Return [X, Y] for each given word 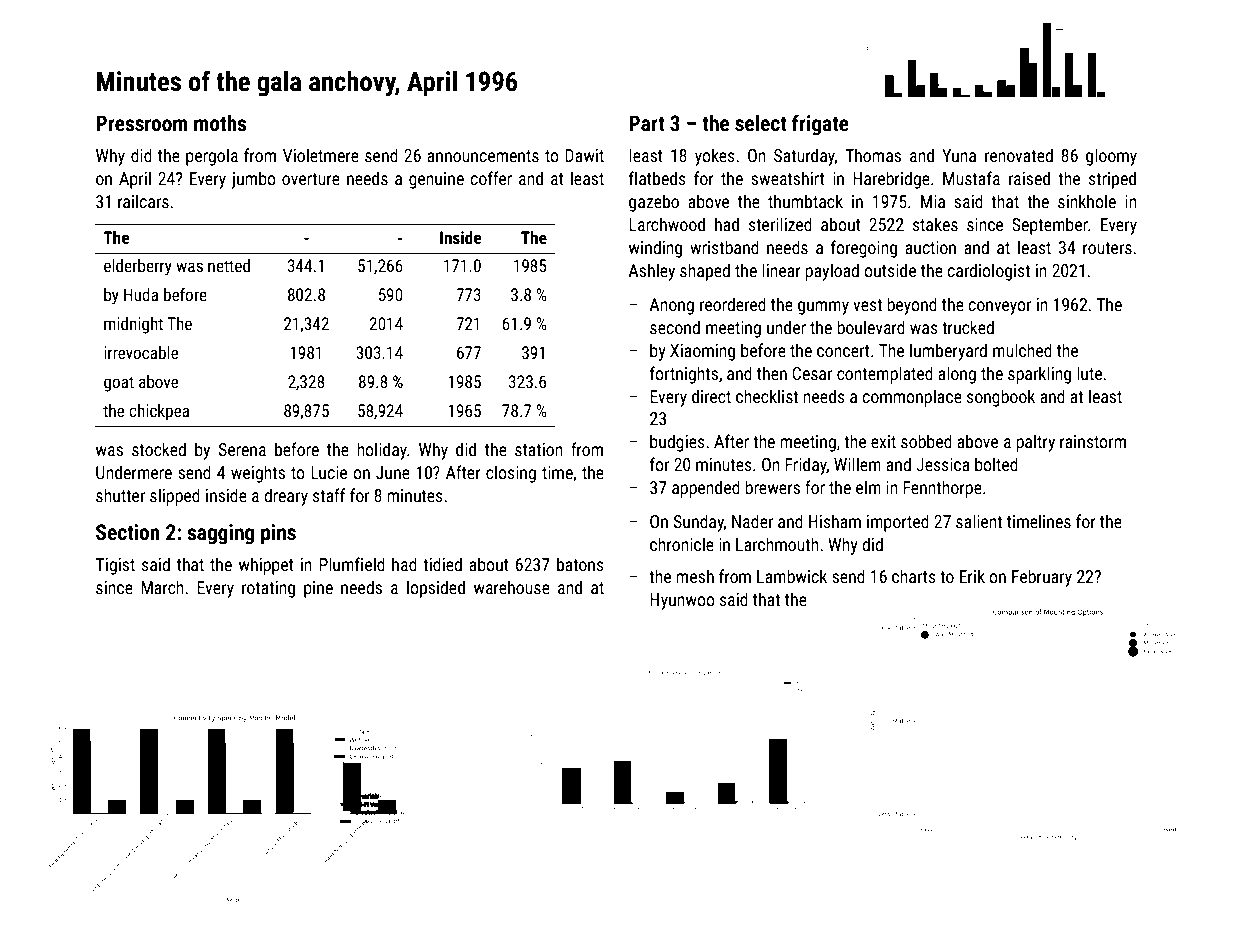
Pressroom [142, 123]
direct [711, 396]
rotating [268, 589]
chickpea [159, 412]
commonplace [912, 398]
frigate [820, 125]
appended [706, 489]
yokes [715, 157]
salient [979, 521]
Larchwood [667, 224]
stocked [159, 449]
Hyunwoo [682, 601]
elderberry [138, 267]
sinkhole [1087, 201]
